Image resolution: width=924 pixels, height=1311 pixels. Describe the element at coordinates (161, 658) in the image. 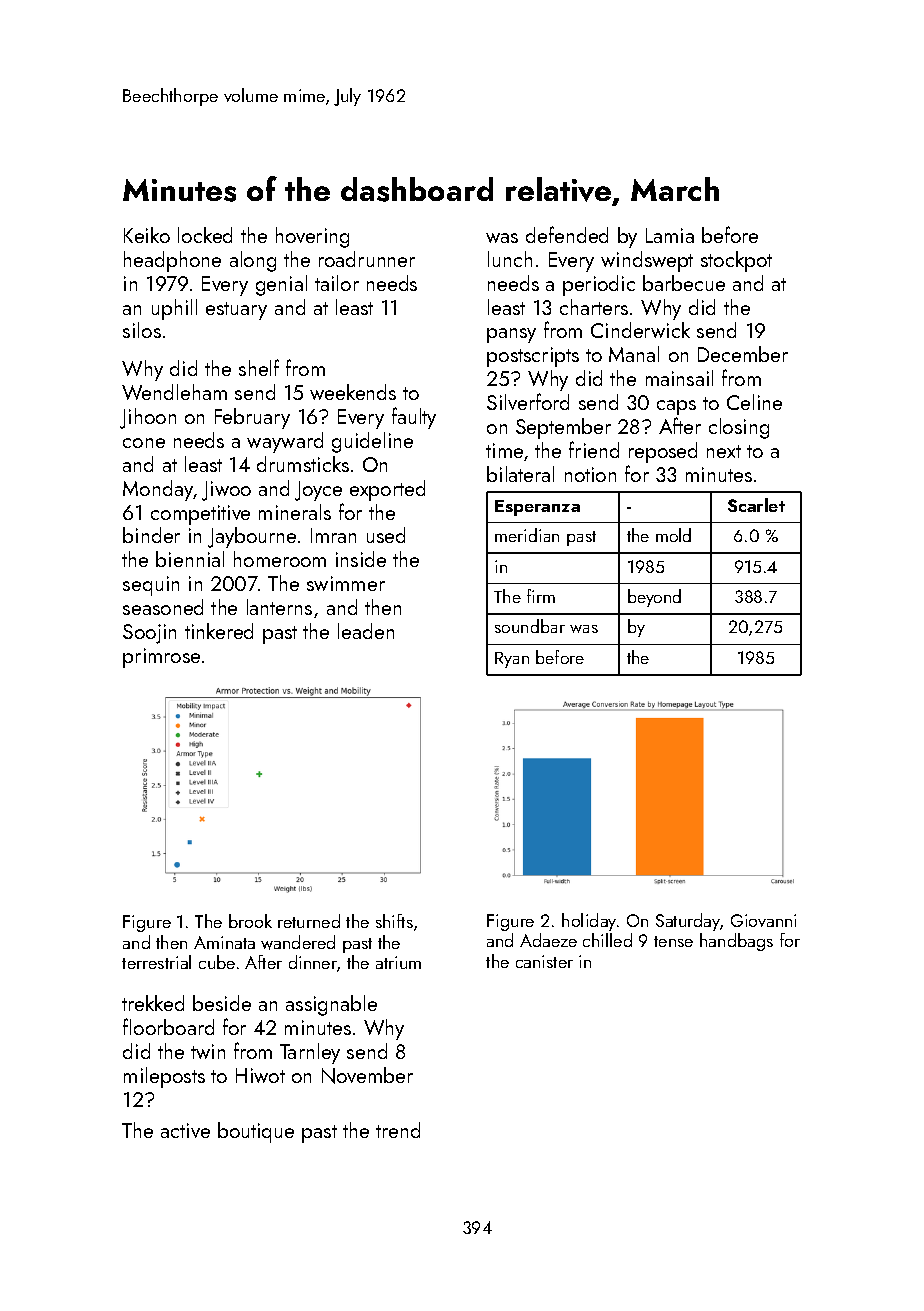

I see `primrose` at that location.
